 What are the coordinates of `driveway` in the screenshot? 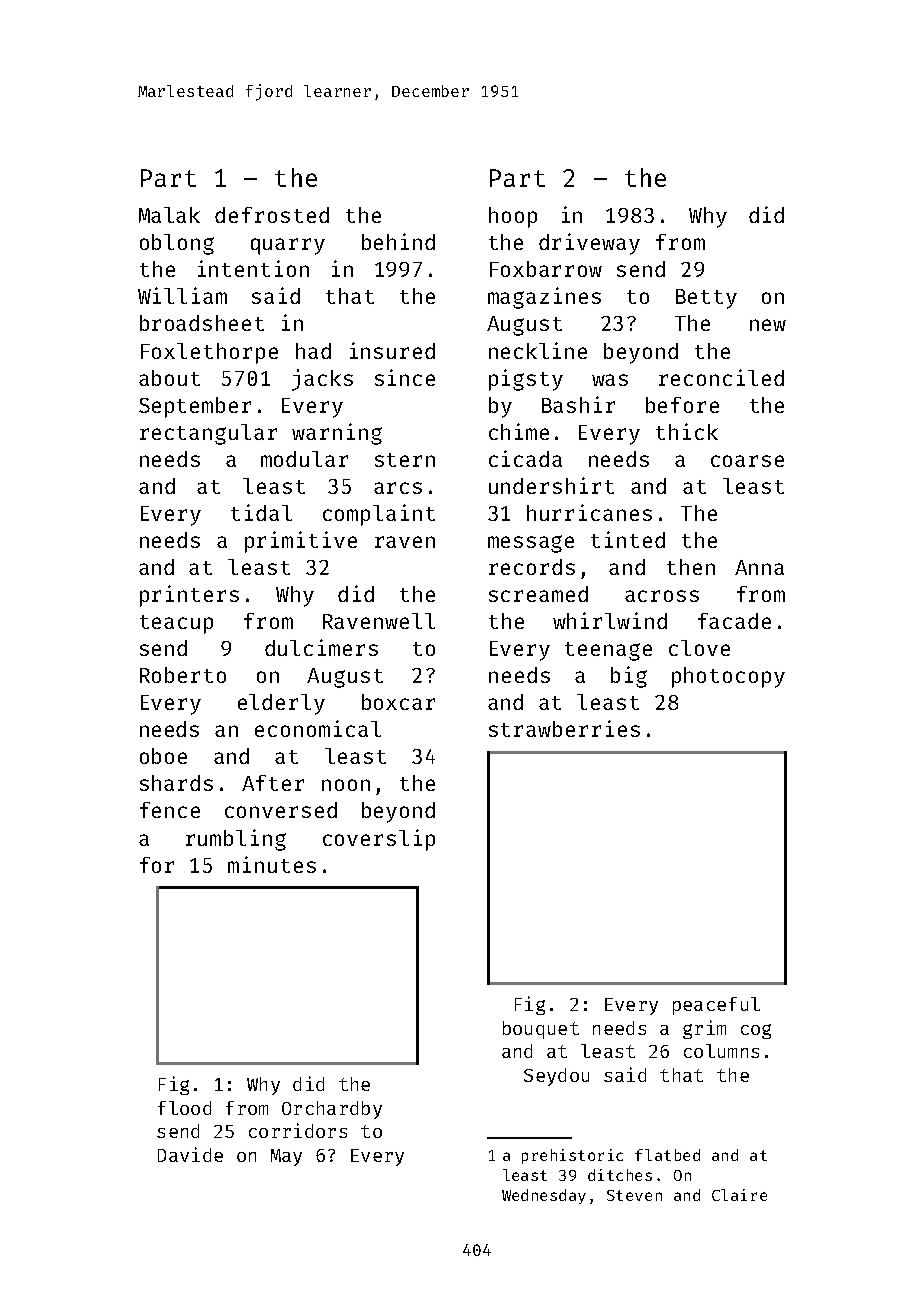 It's located at (589, 244).
